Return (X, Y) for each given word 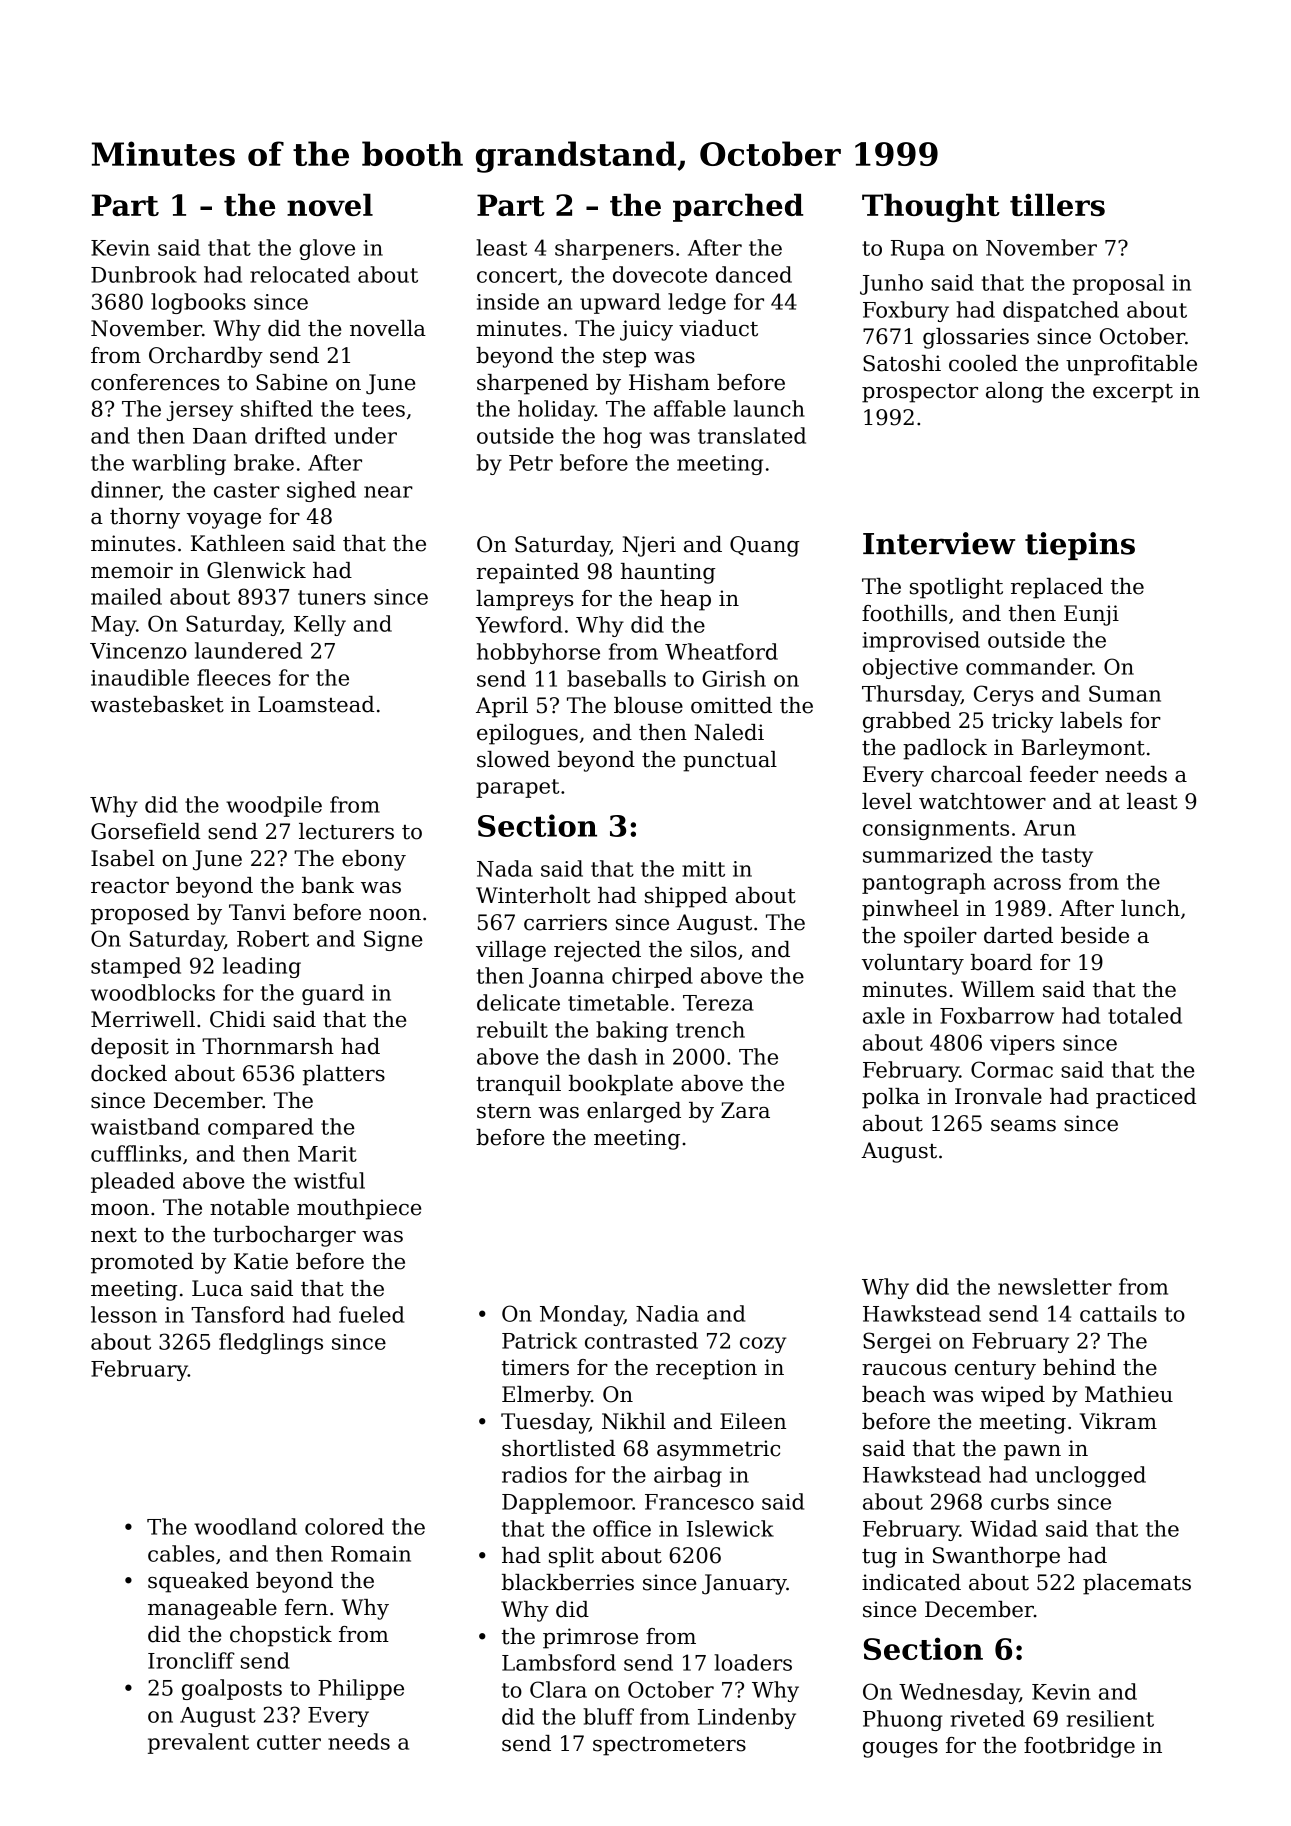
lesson (124, 1314)
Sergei (897, 1342)
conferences (155, 382)
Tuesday (545, 1423)
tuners (332, 597)
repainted (528, 573)
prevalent (198, 1743)
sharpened (533, 384)
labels (1091, 720)
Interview (939, 543)
